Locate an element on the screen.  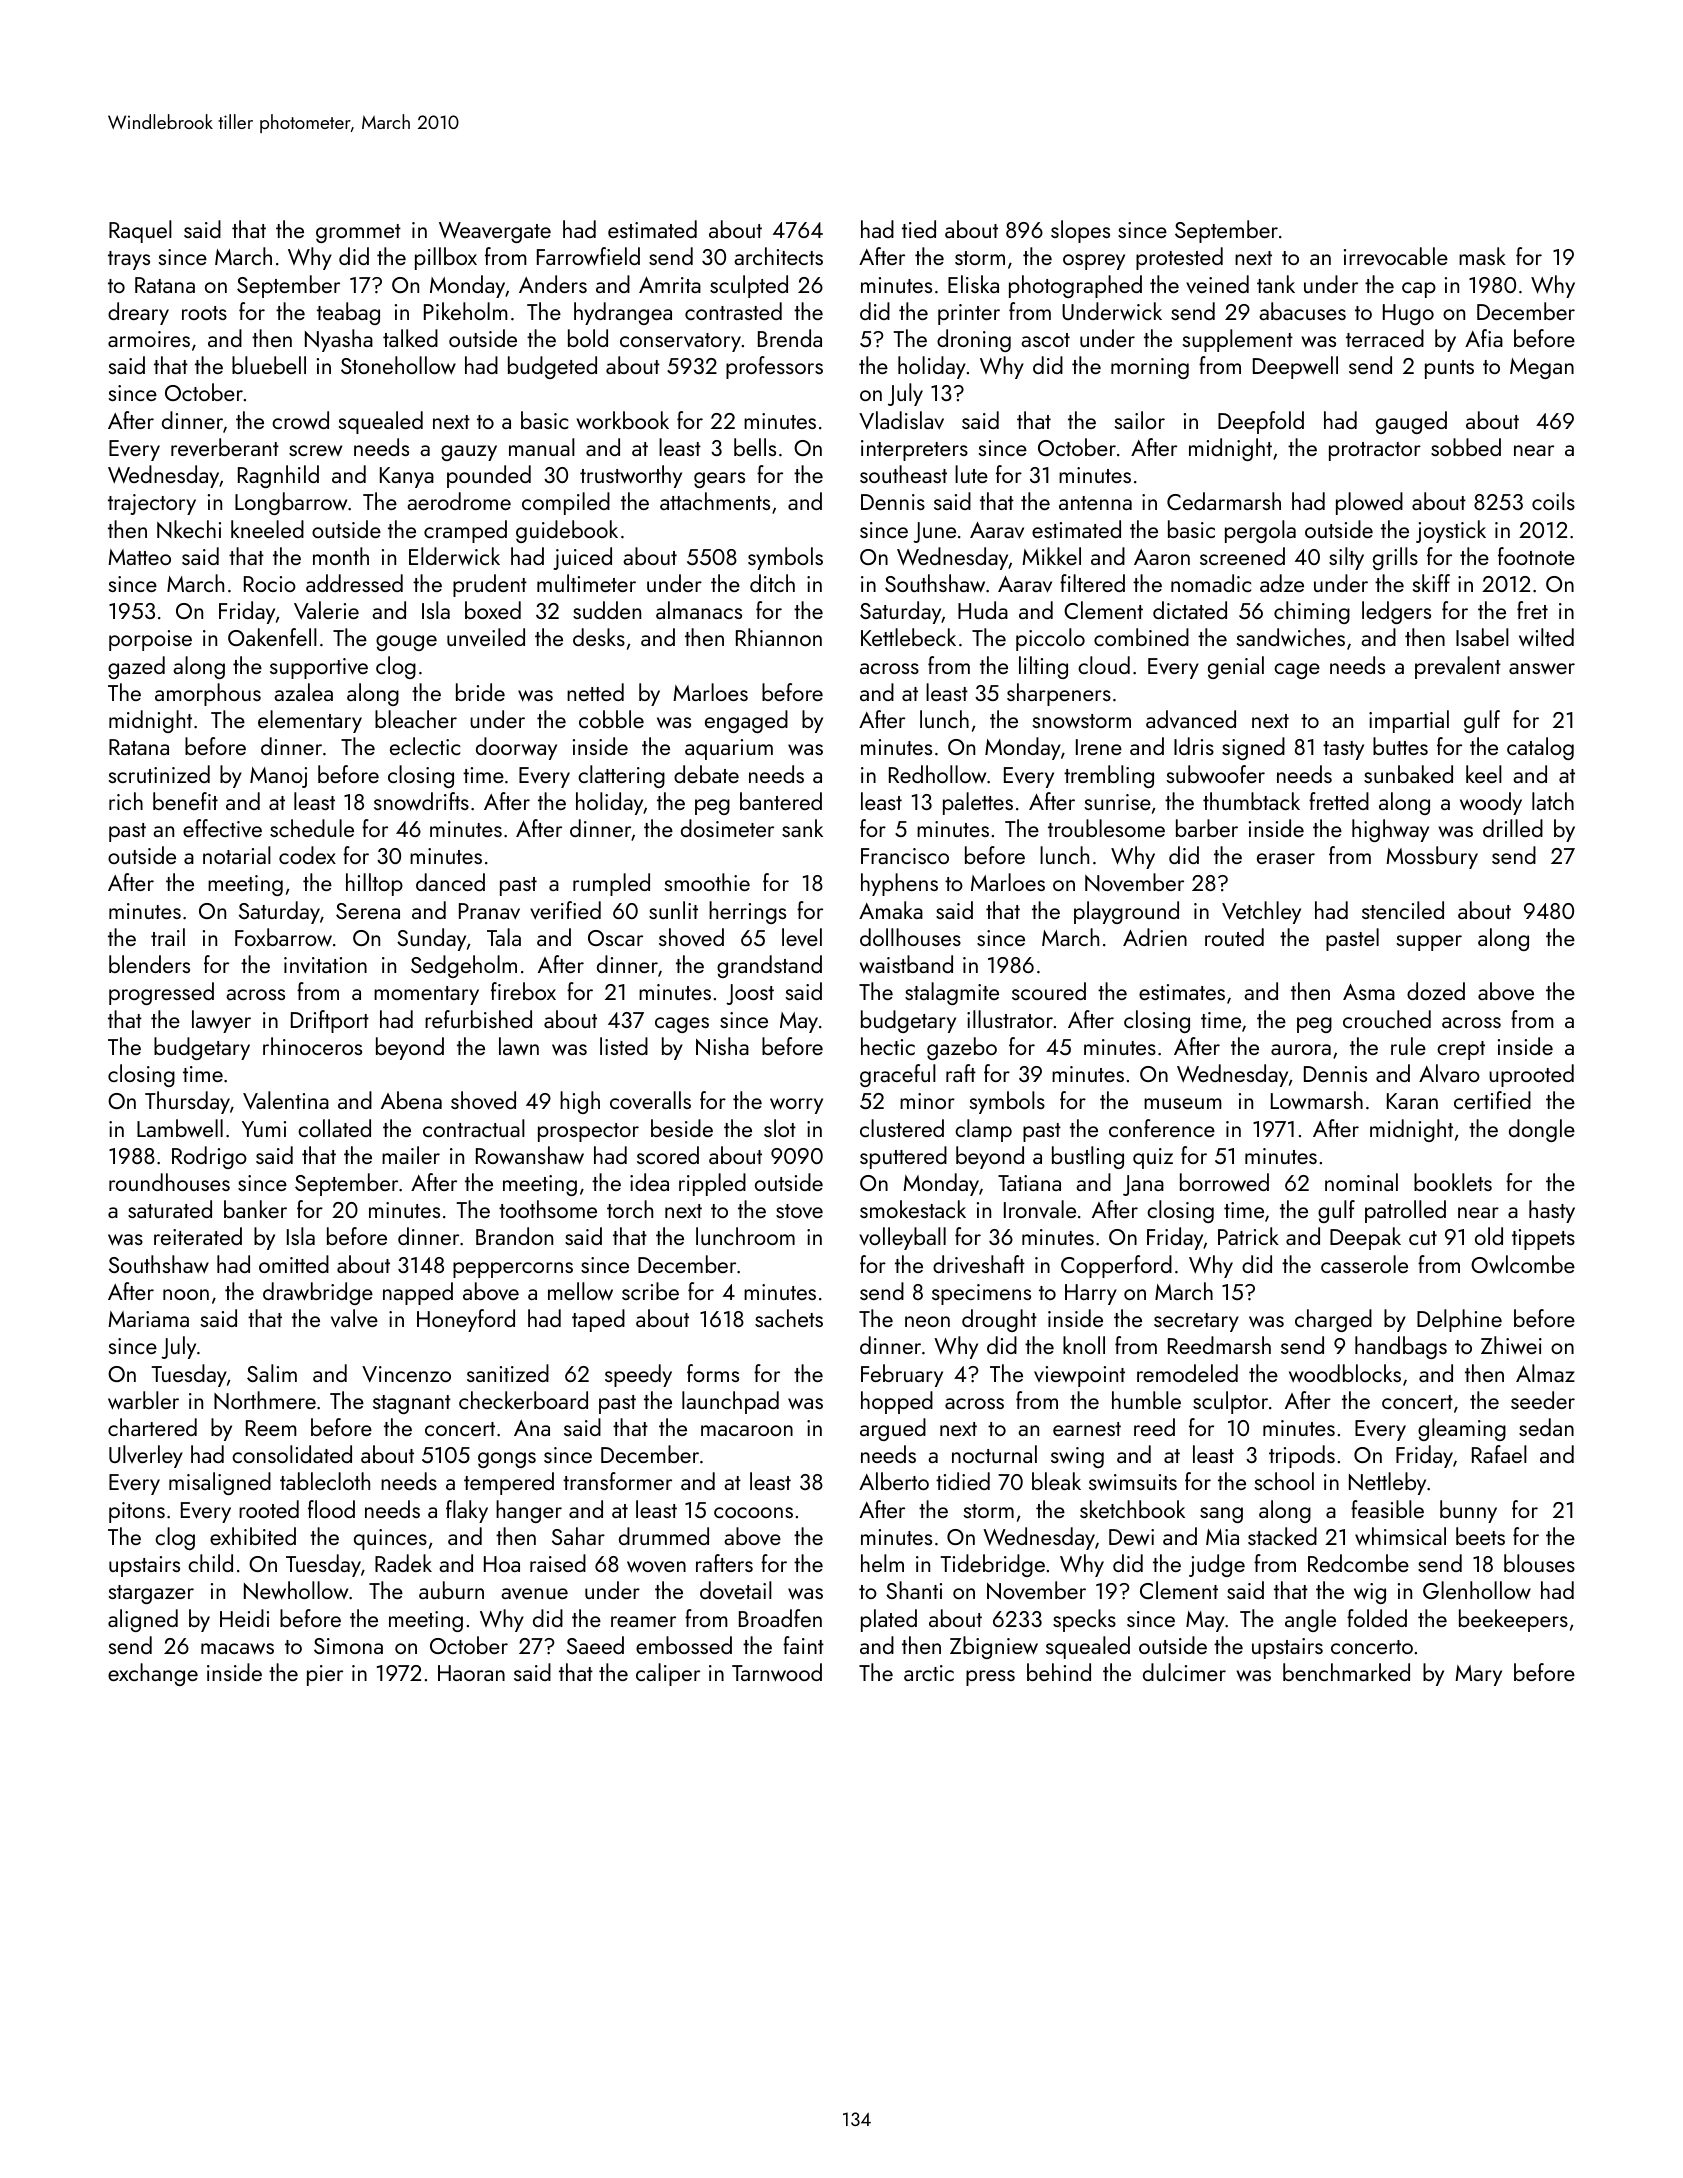
casserole is located at coordinates (1364, 1264).
